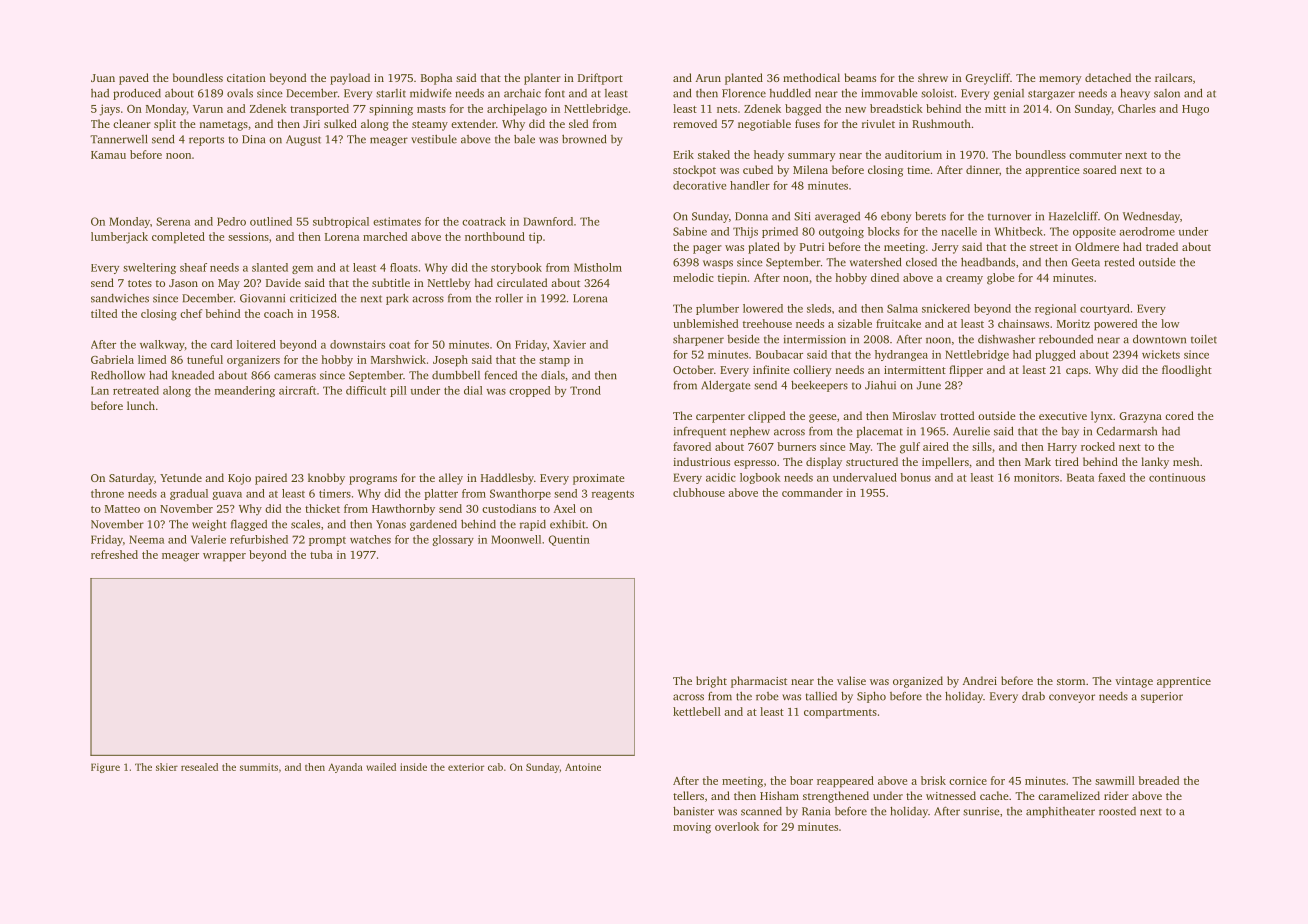 The image size is (1308, 924). I want to click on payload, so click(350, 79).
